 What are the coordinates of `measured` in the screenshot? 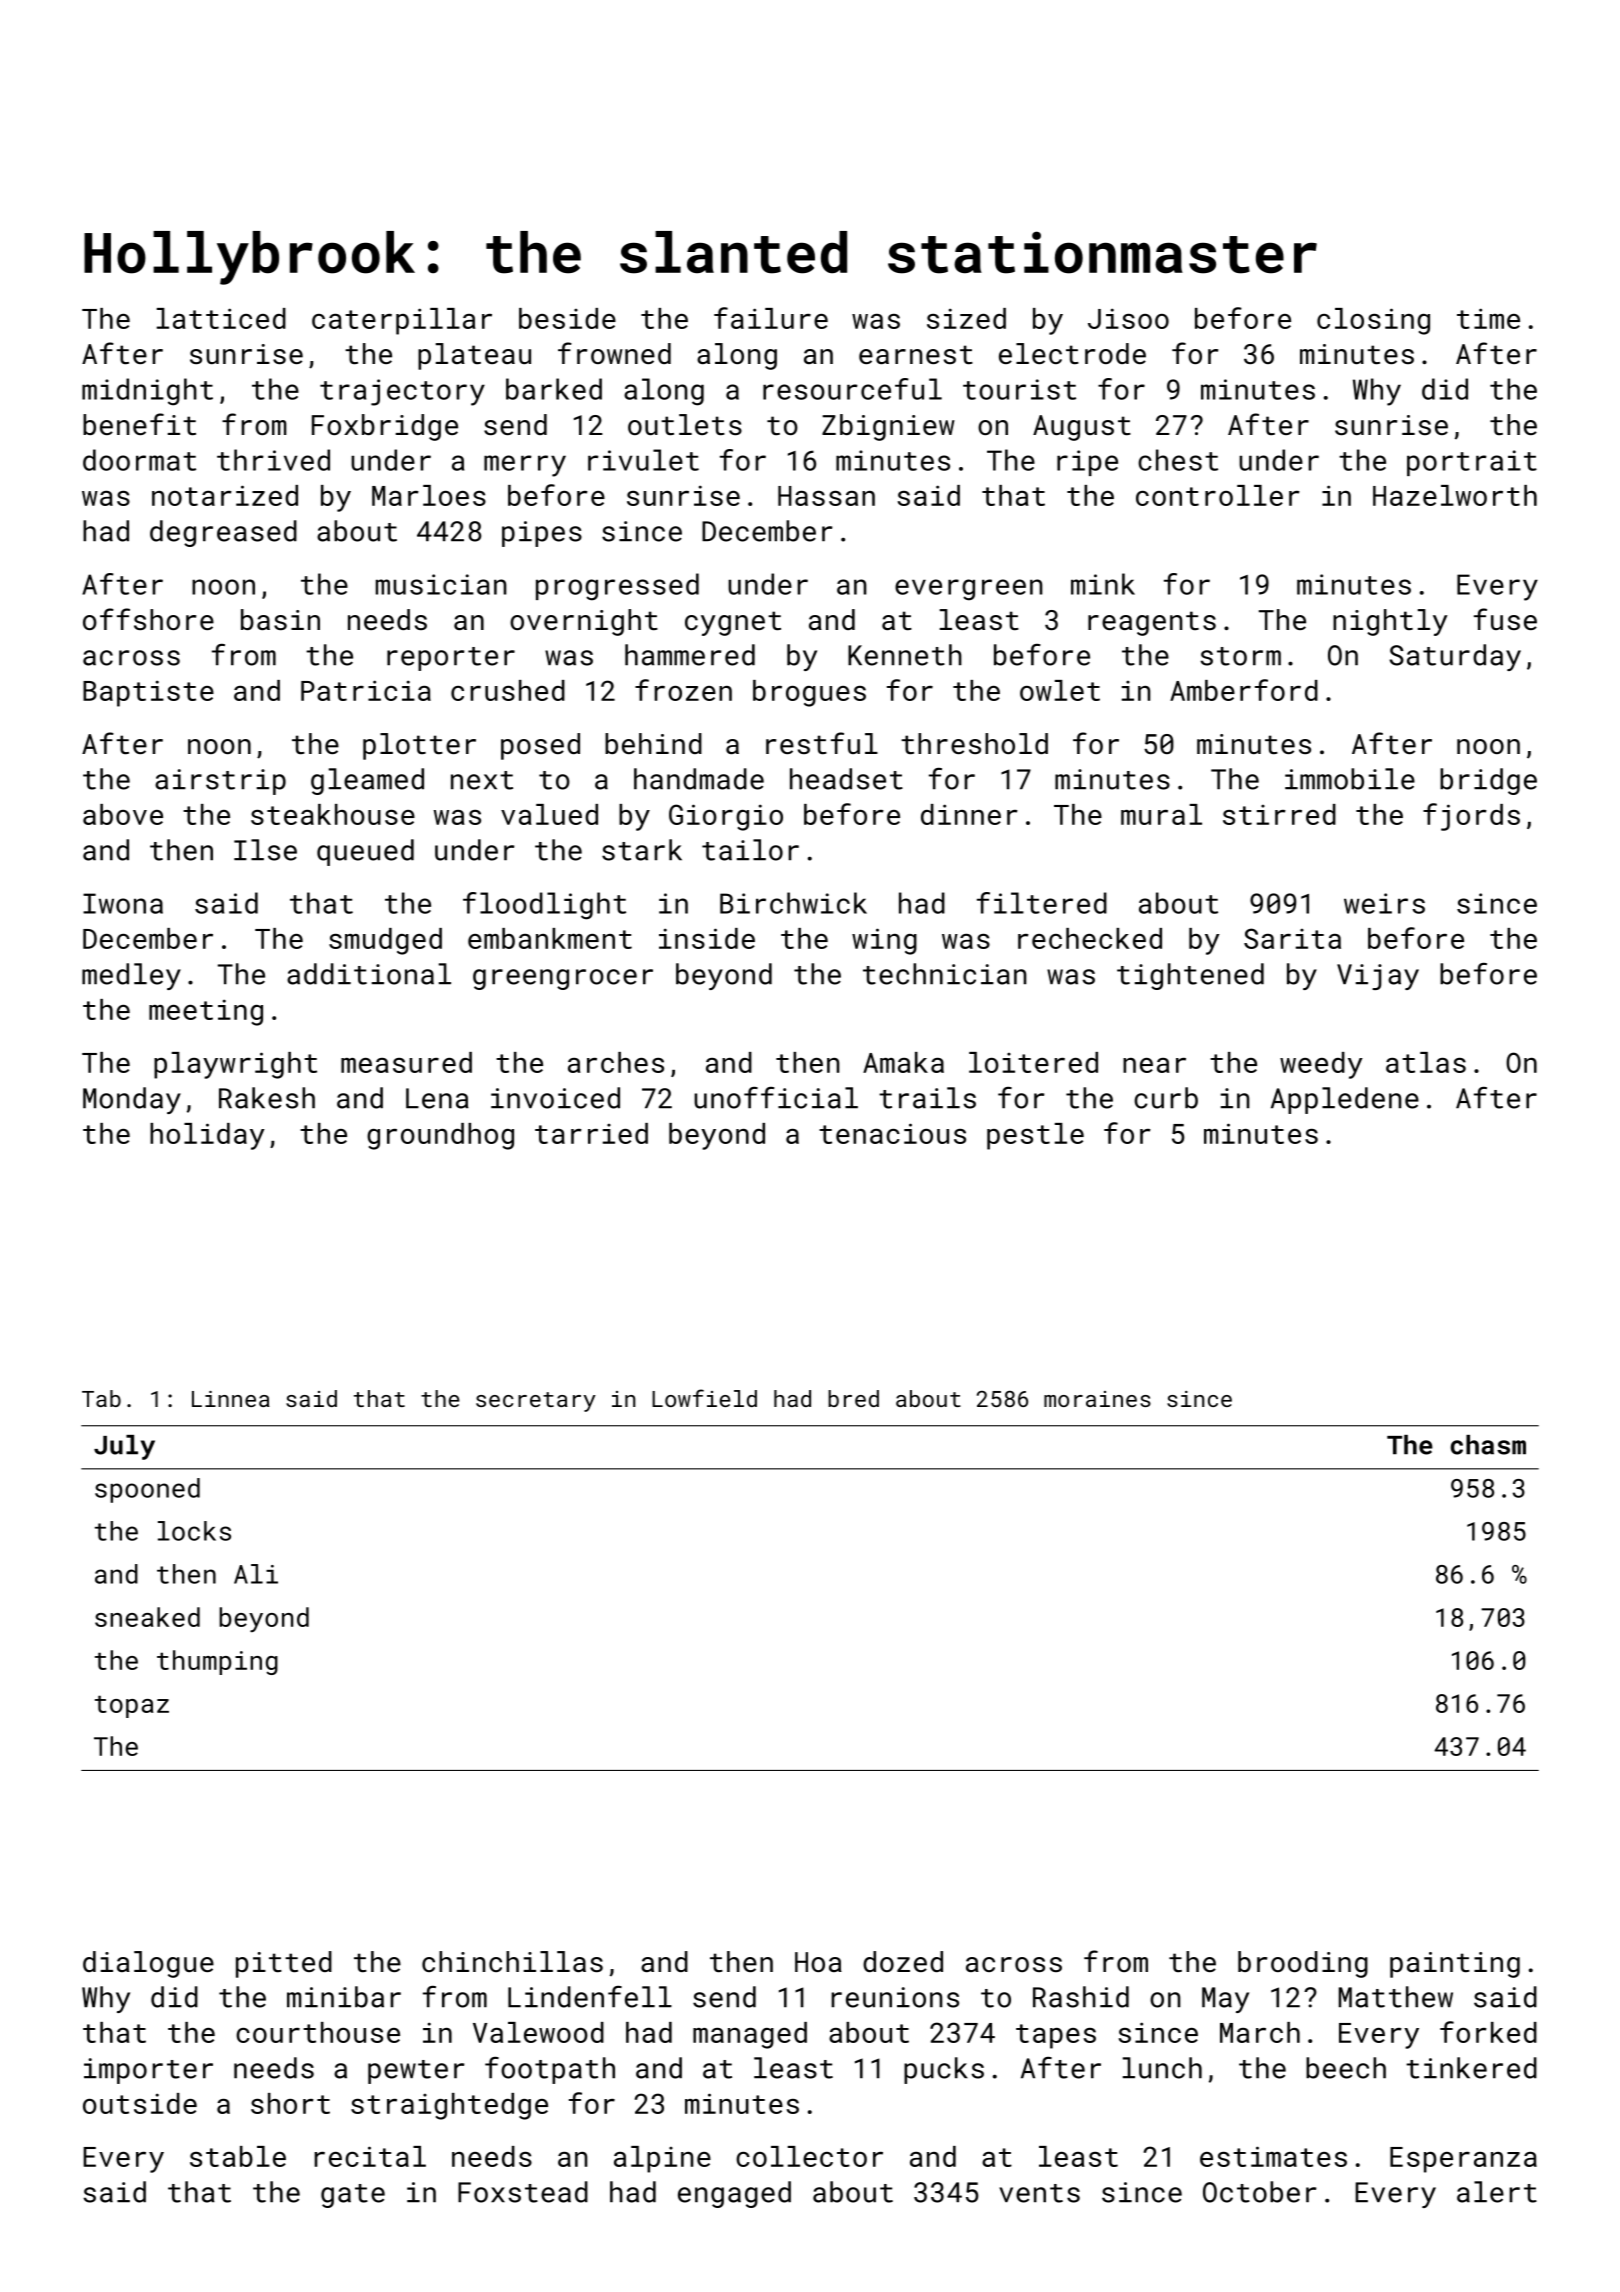 It's located at (406, 1062).
